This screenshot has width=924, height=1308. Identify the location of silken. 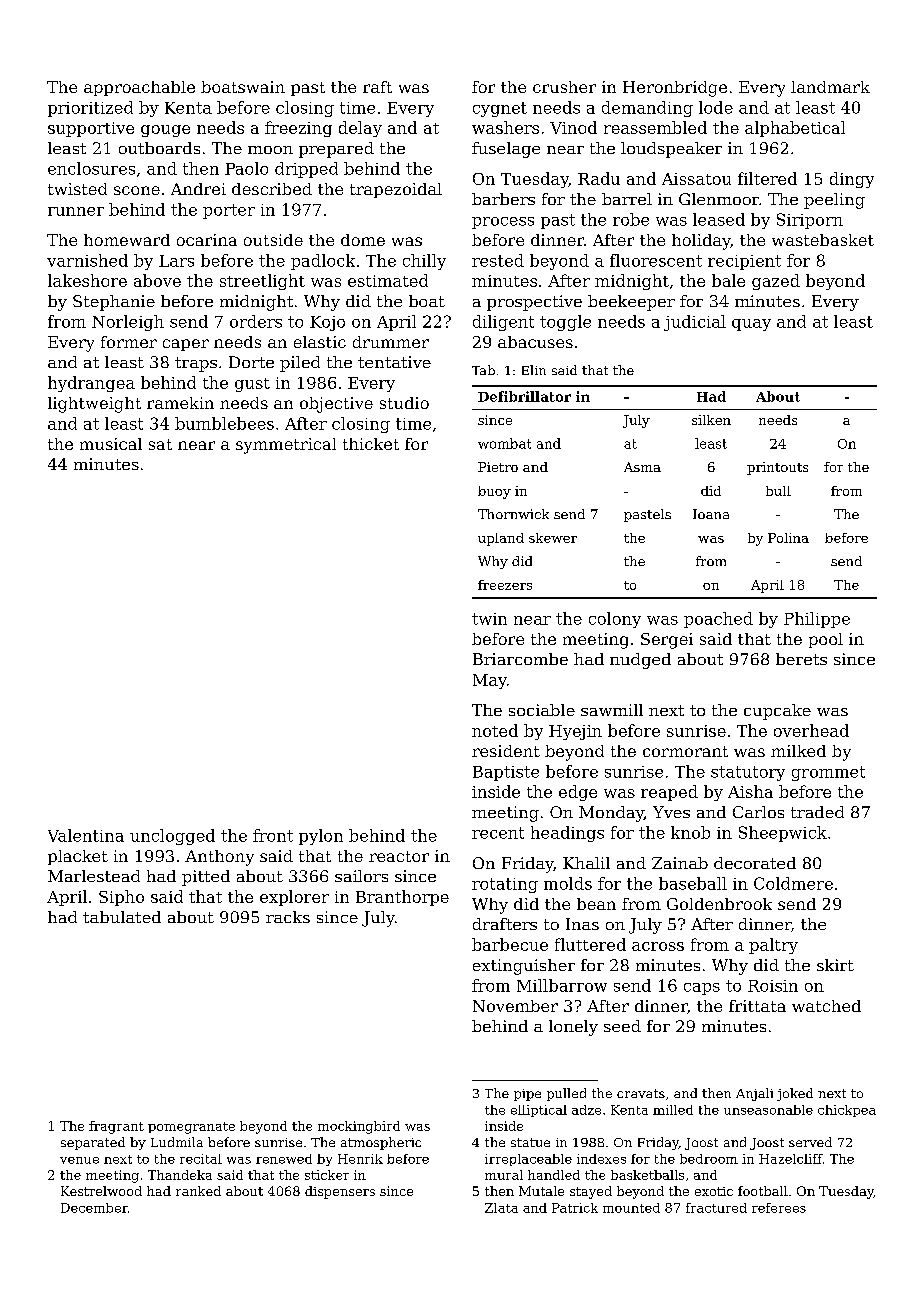
(711, 420).
